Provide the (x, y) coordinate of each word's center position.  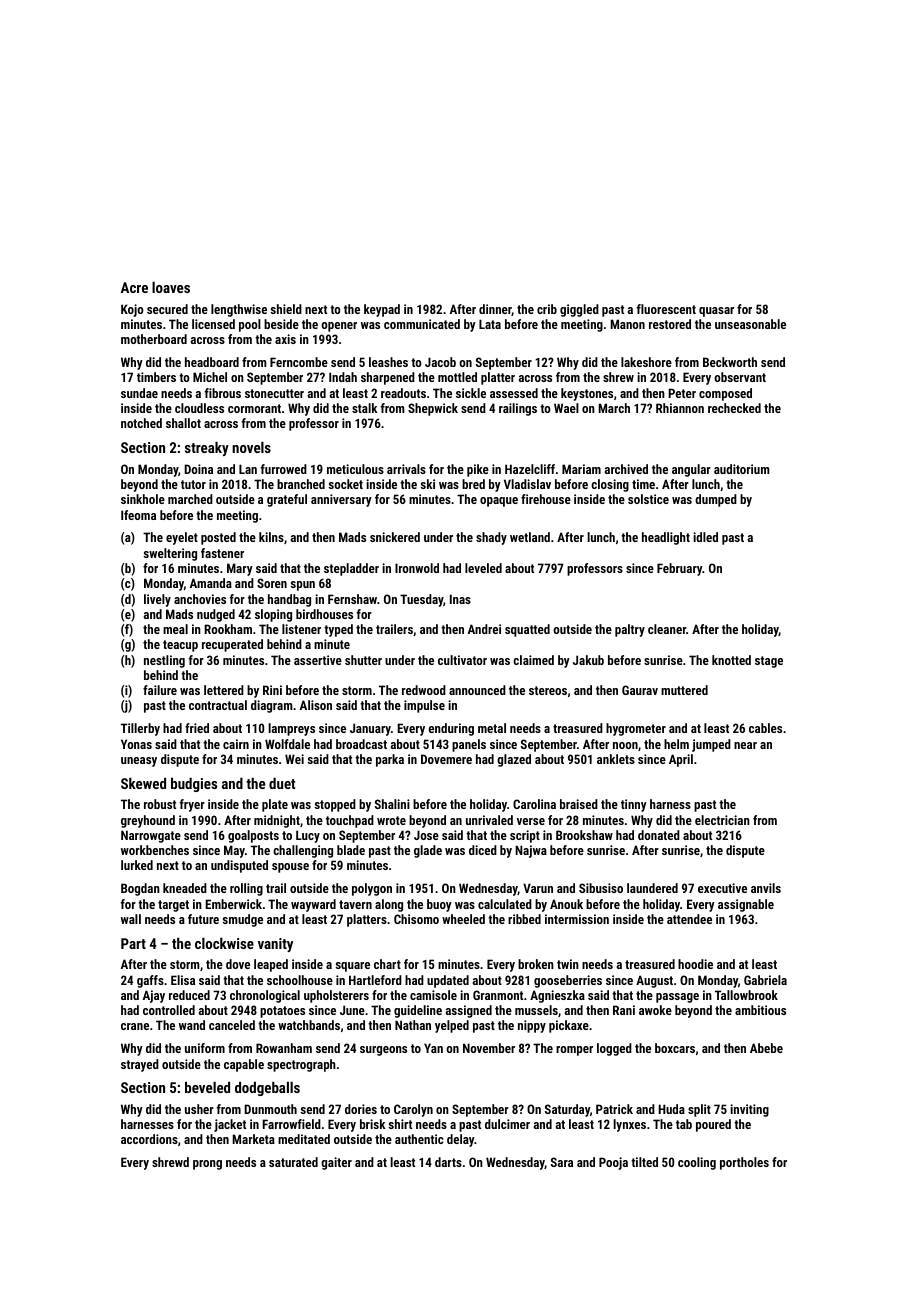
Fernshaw (352, 599)
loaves (171, 287)
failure (160, 690)
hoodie (695, 964)
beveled (207, 1087)
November (489, 1048)
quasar (716, 312)
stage (769, 662)
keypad (382, 310)
